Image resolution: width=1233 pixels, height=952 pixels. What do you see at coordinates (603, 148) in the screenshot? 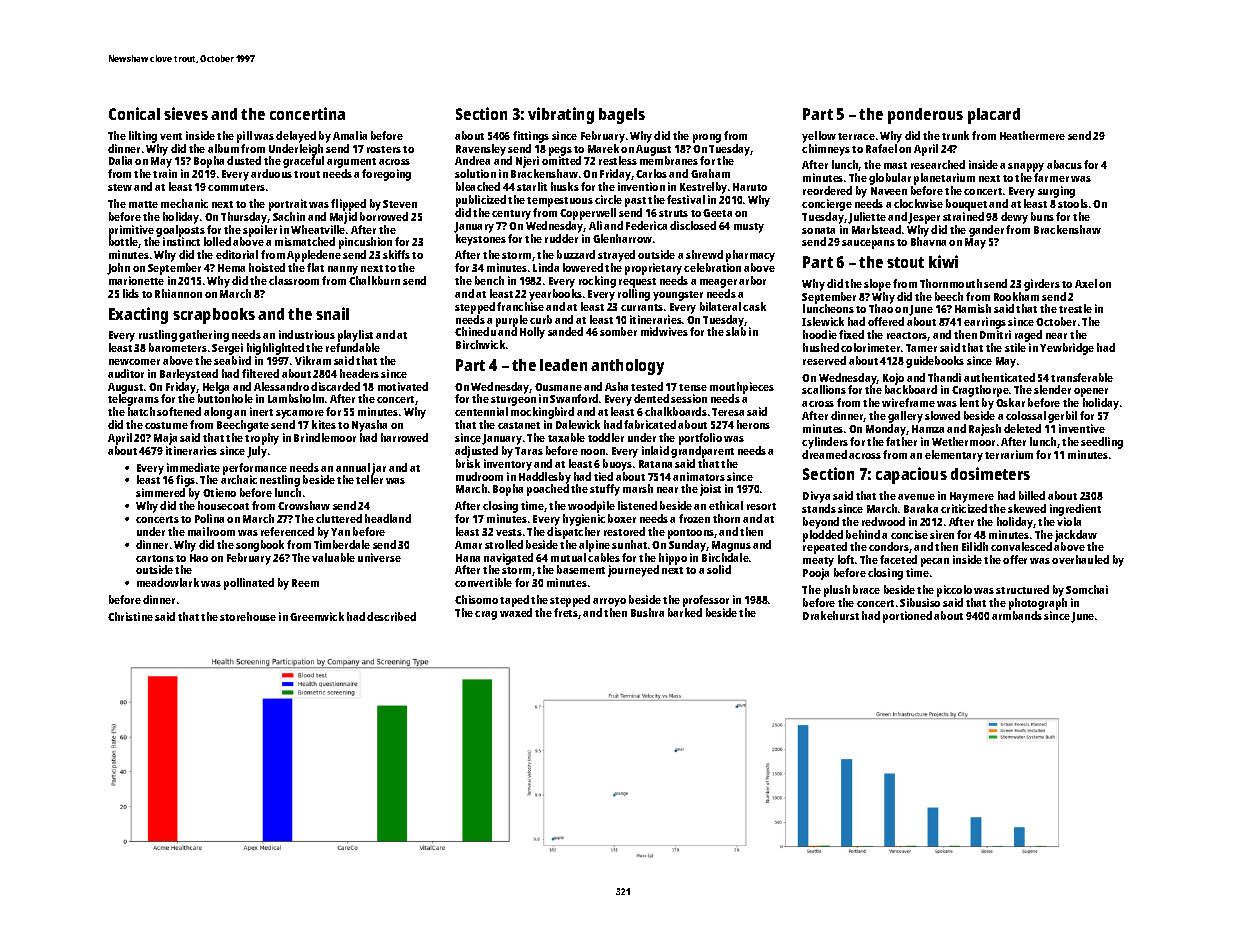
I see `Marek` at bounding box center [603, 148].
